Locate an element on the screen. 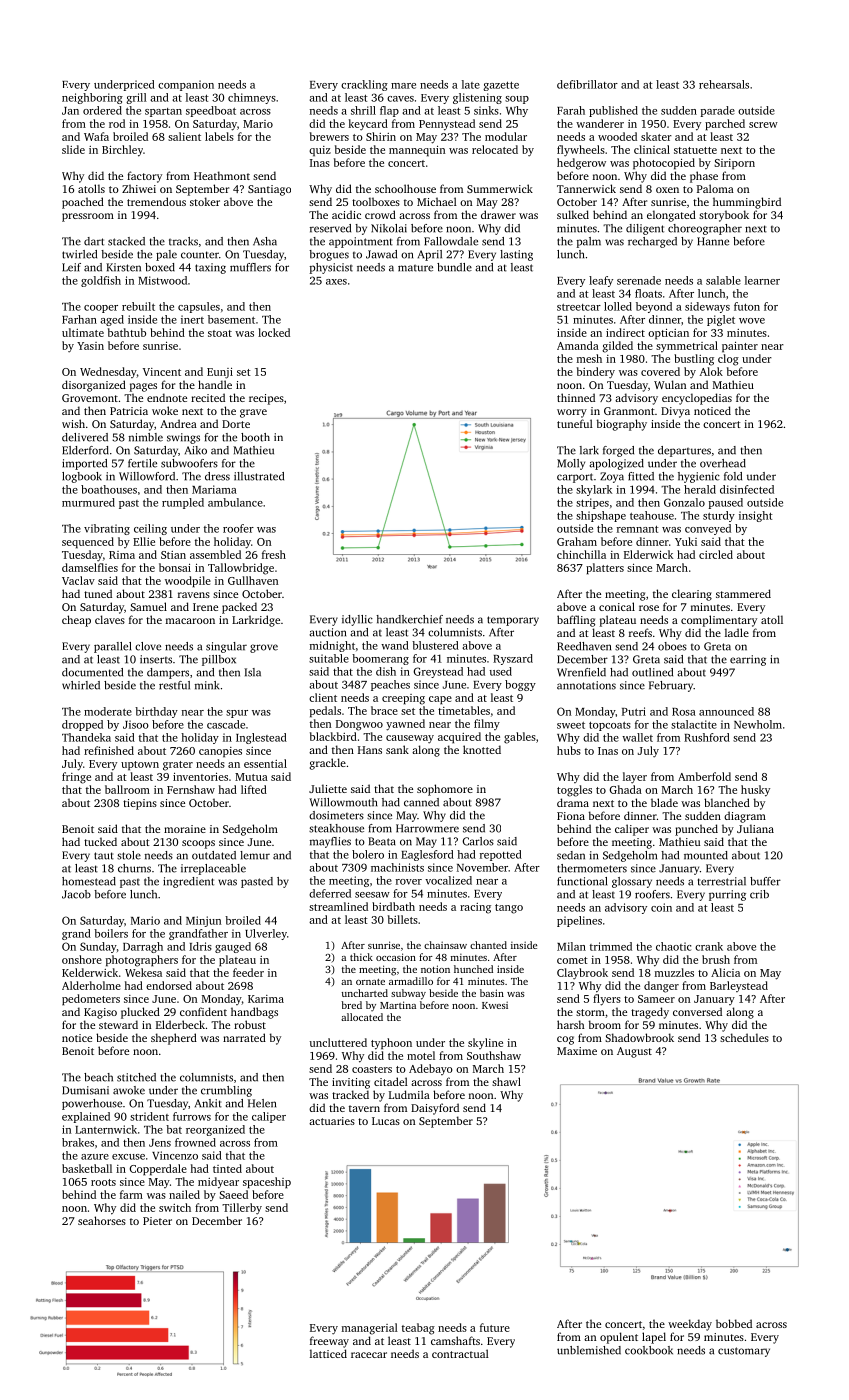  customary is located at coordinates (744, 1352).
